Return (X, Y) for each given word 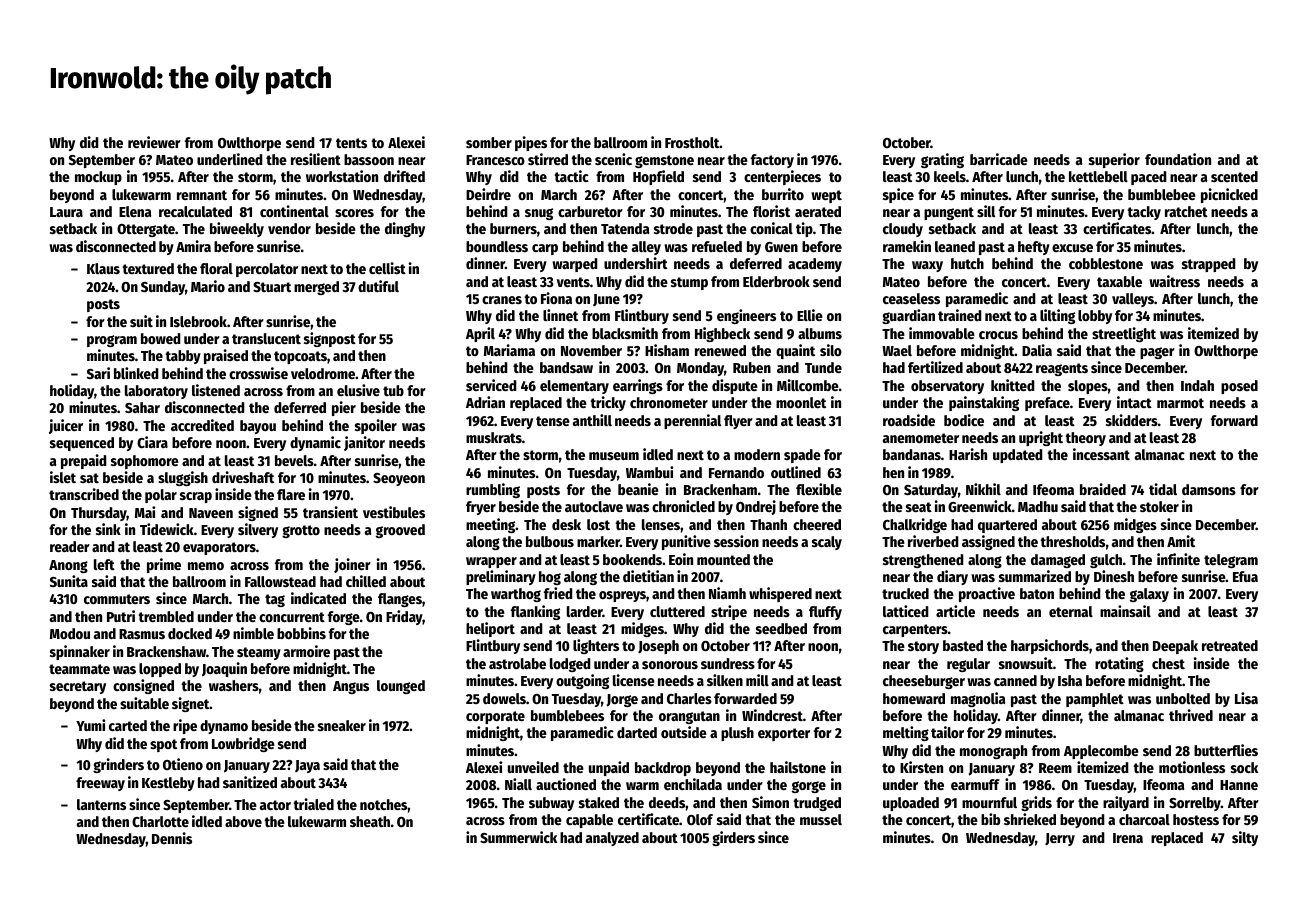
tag (275, 600)
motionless (1192, 767)
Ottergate (146, 230)
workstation (342, 176)
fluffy (825, 613)
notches (384, 804)
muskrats (494, 437)
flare (291, 494)
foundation (1178, 159)
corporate (495, 717)
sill (986, 211)
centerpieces (782, 177)
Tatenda (625, 228)
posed (1239, 387)
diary (952, 577)
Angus (351, 687)
